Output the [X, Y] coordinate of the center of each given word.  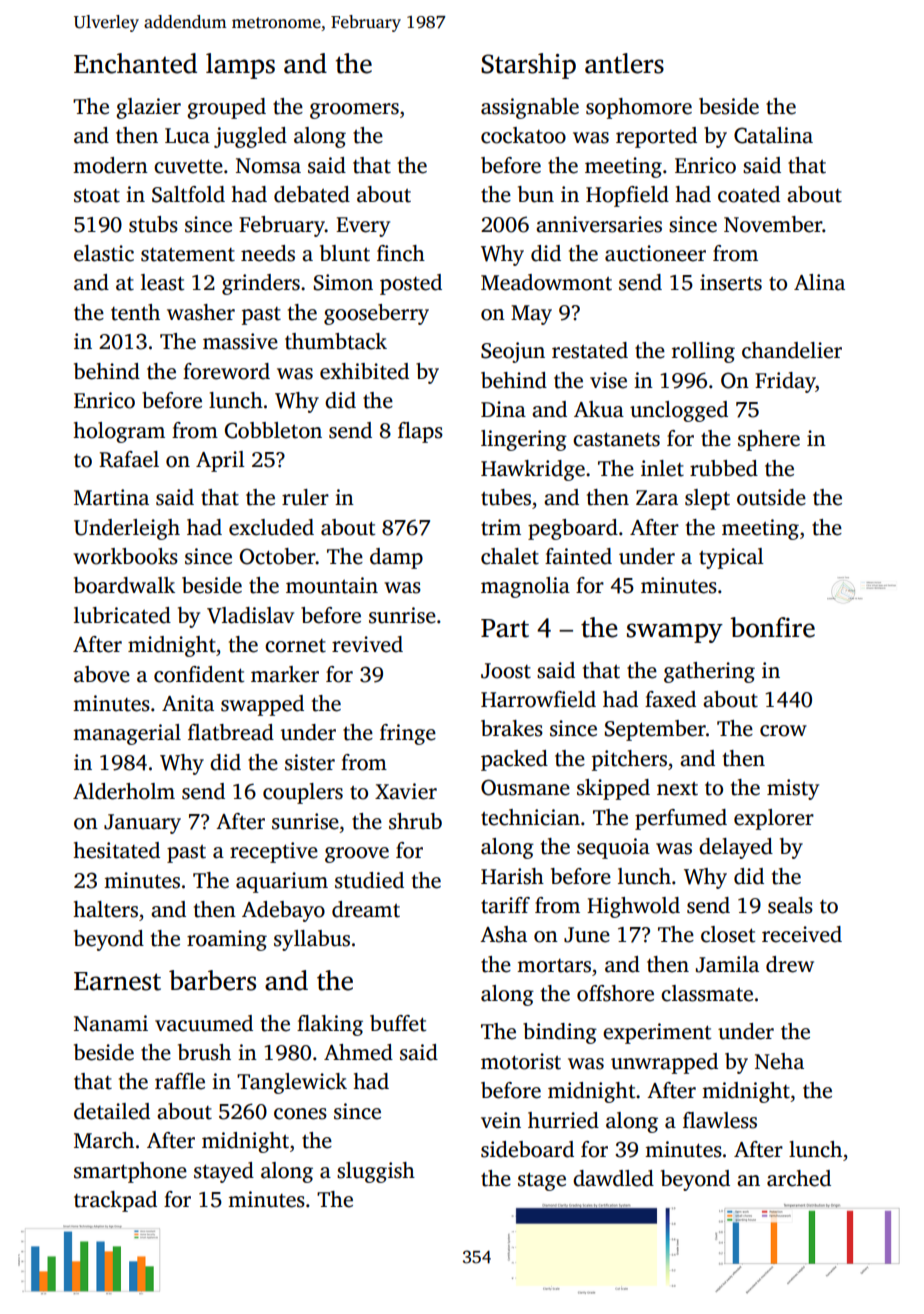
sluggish [376, 1172]
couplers [303, 793]
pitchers [629, 760]
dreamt [366, 909]
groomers [354, 111]
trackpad [115, 1201]
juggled [250, 137]
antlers [624, 63]
